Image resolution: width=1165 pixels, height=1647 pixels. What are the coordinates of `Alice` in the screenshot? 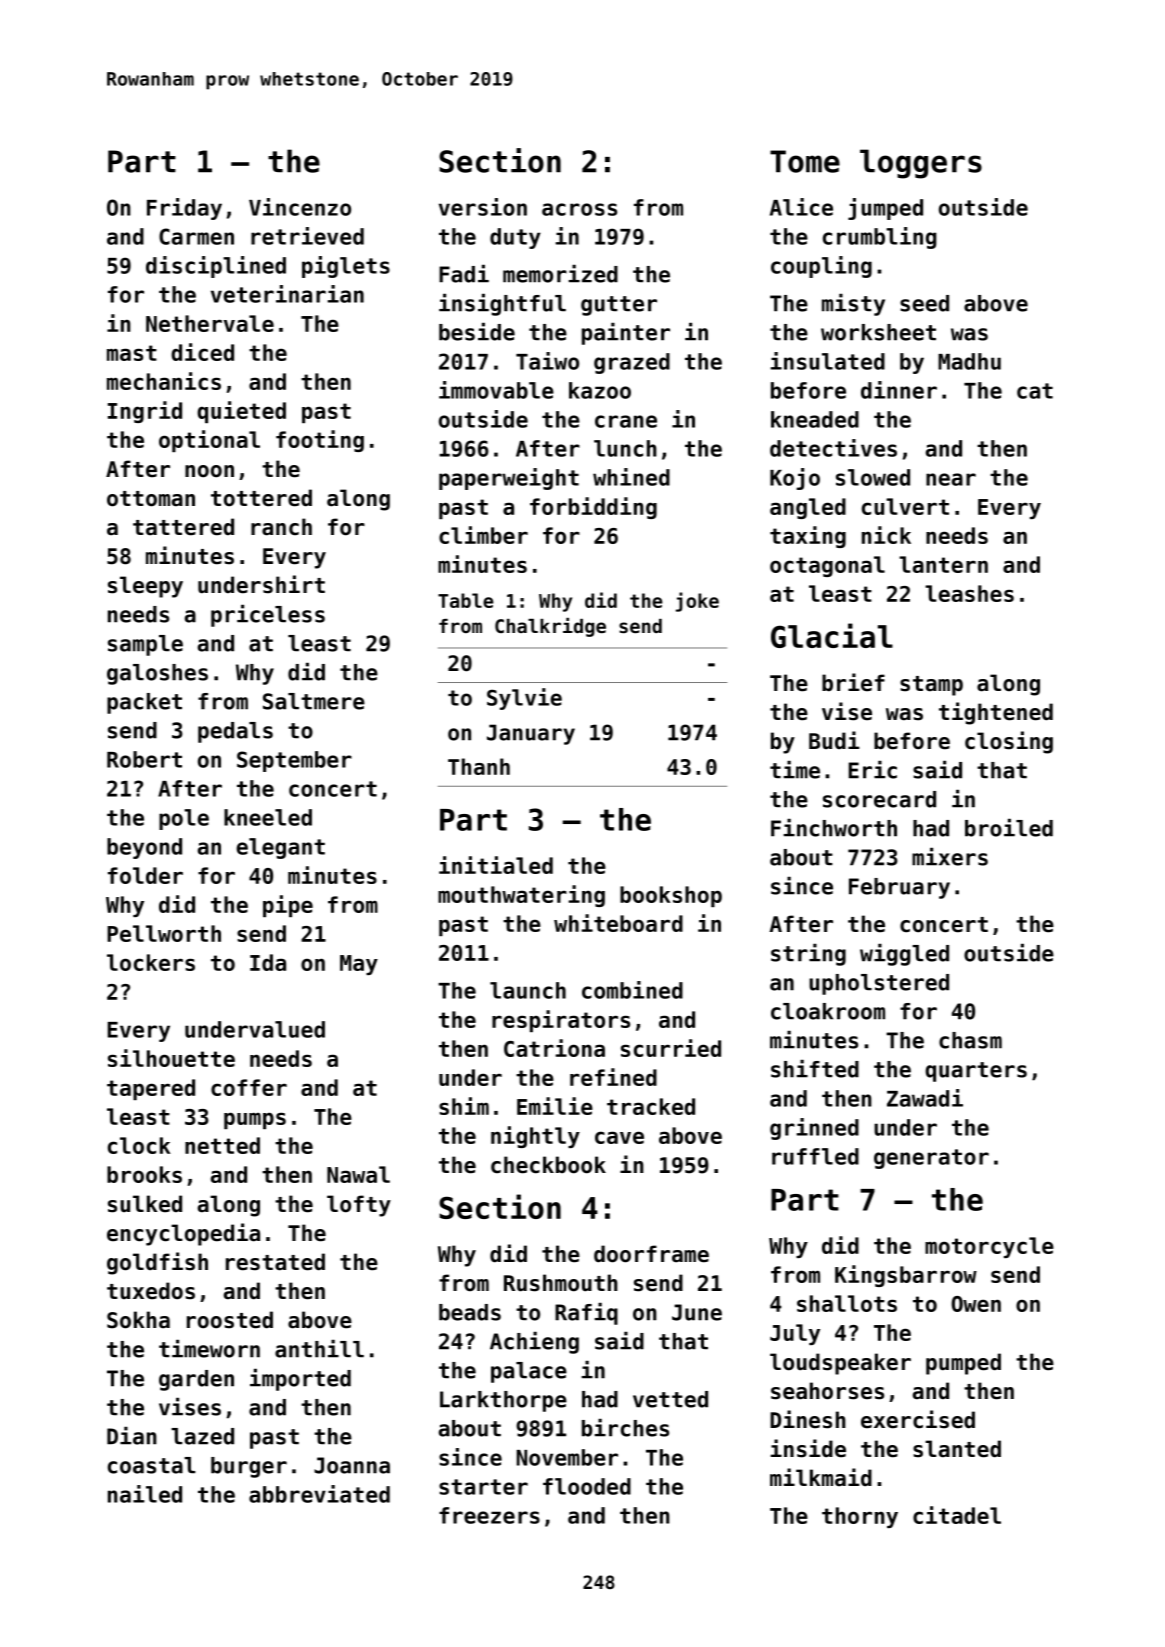 It's located at (801, 207).
